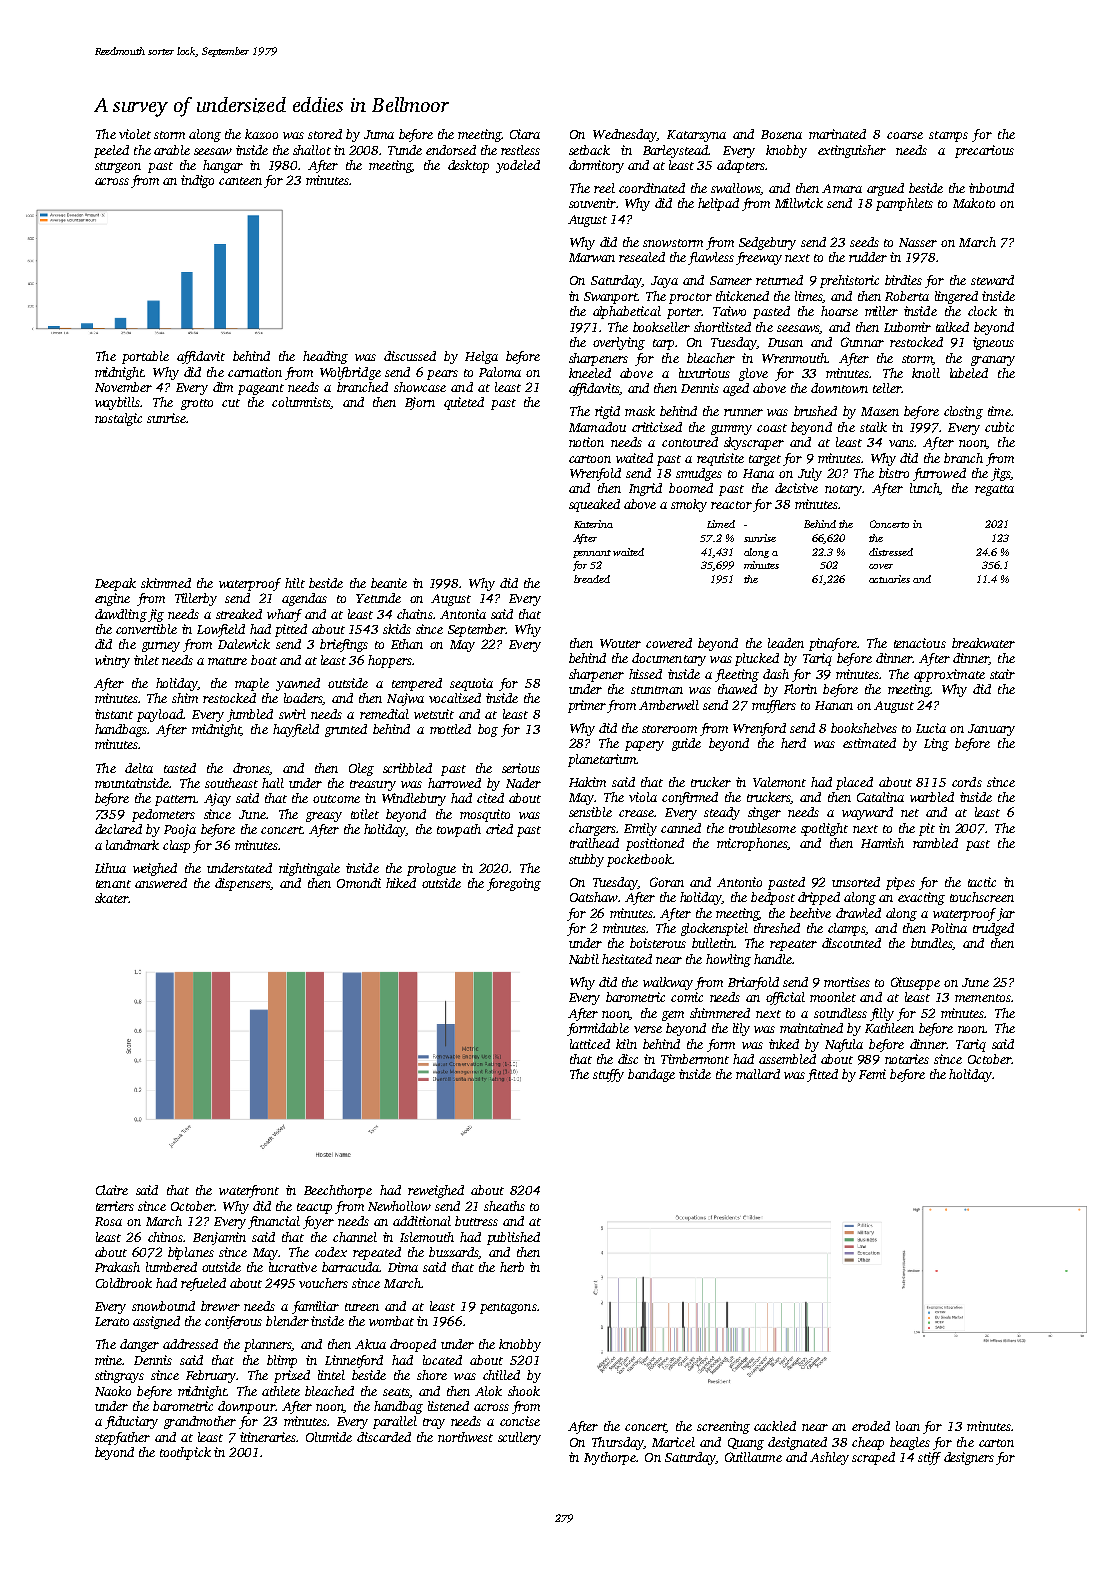 The width and height of the screenshot is (1109, 1569). What do you see at coordinates (822, 1075) in the screenshot?
I see `fitted` at bounding box center [822, 1075].
